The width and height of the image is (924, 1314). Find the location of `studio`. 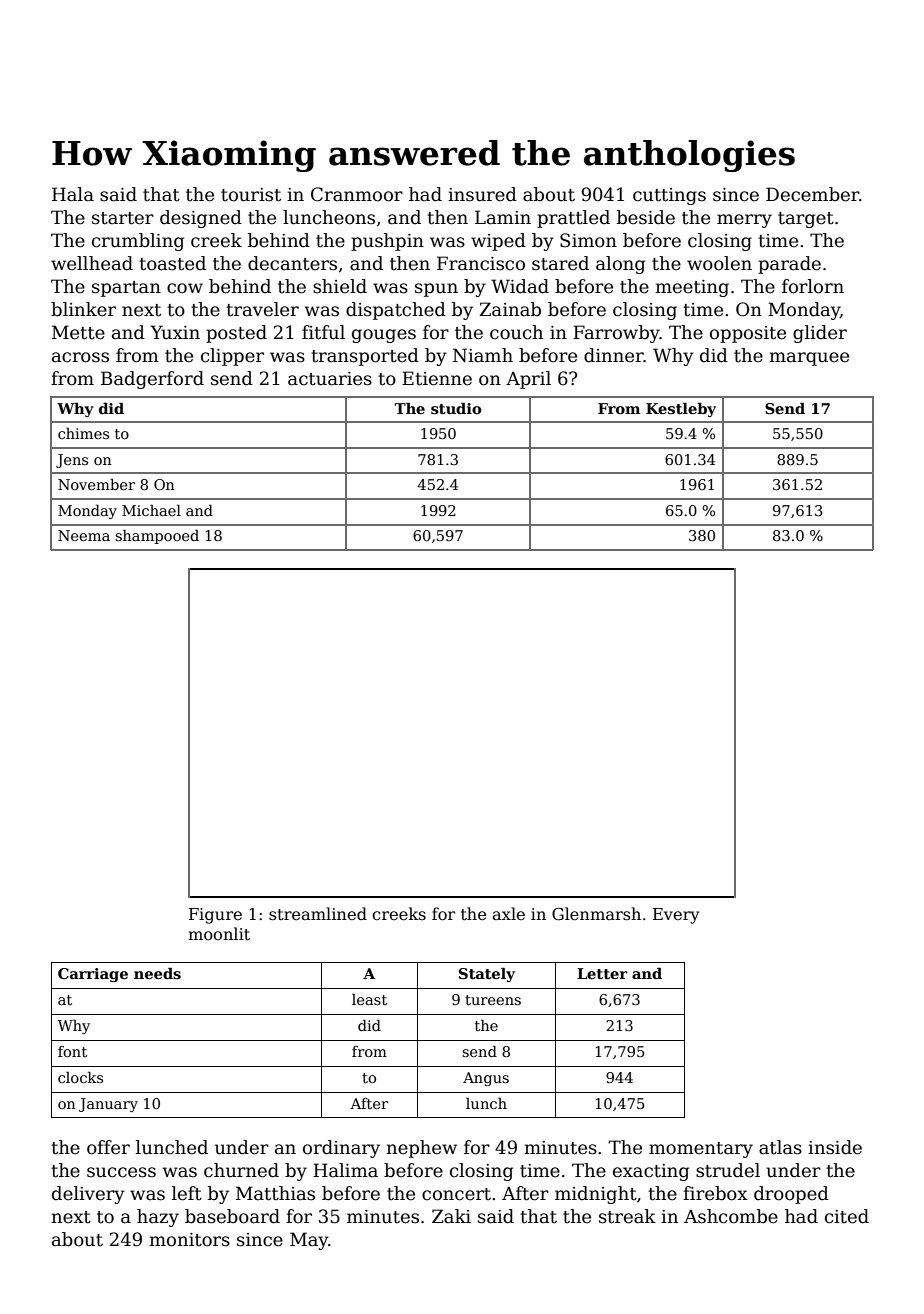

studio is located at coordinates (456, 408).
